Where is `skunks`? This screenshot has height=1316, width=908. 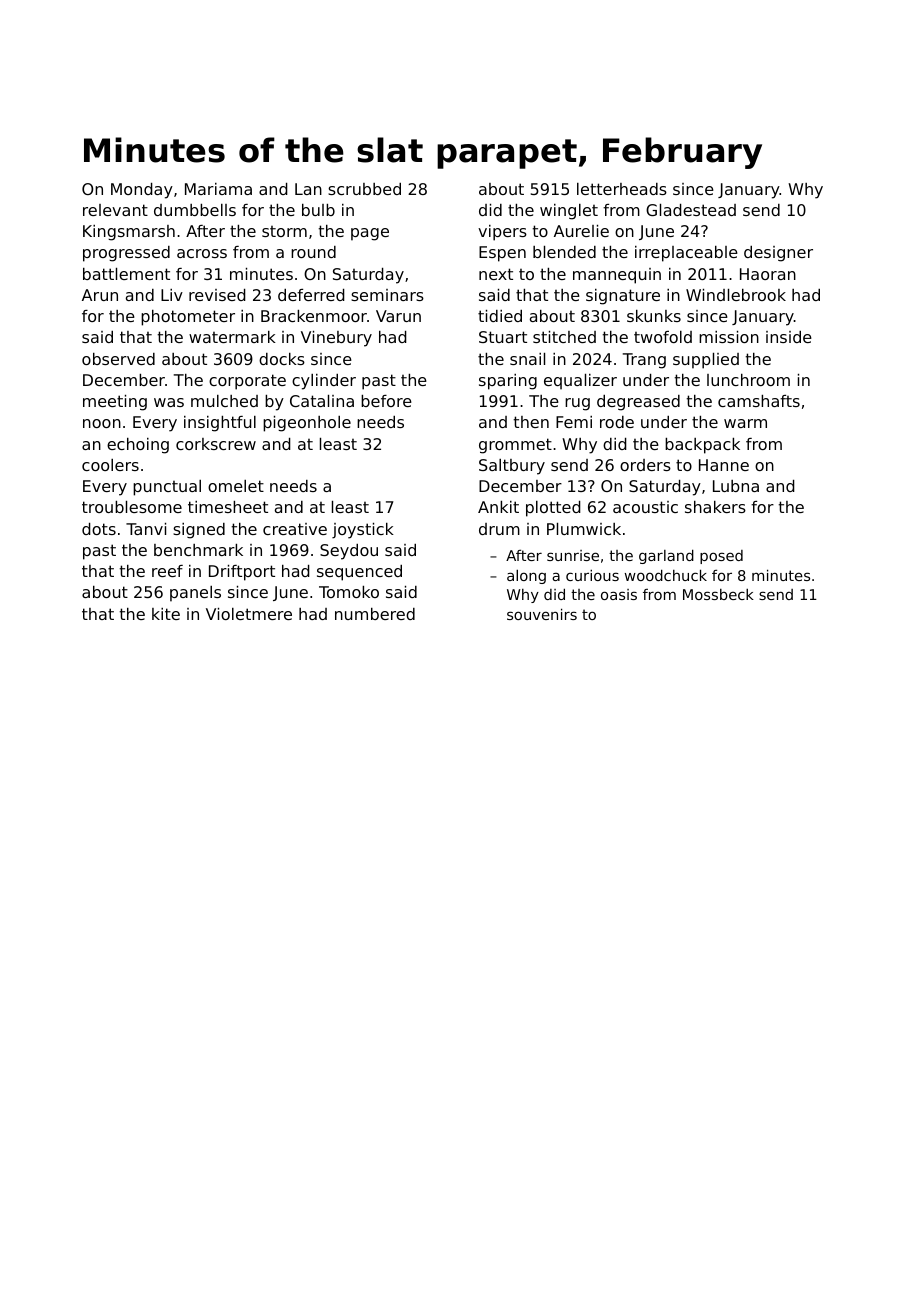
skunks is located at coordinates (654, 316).
